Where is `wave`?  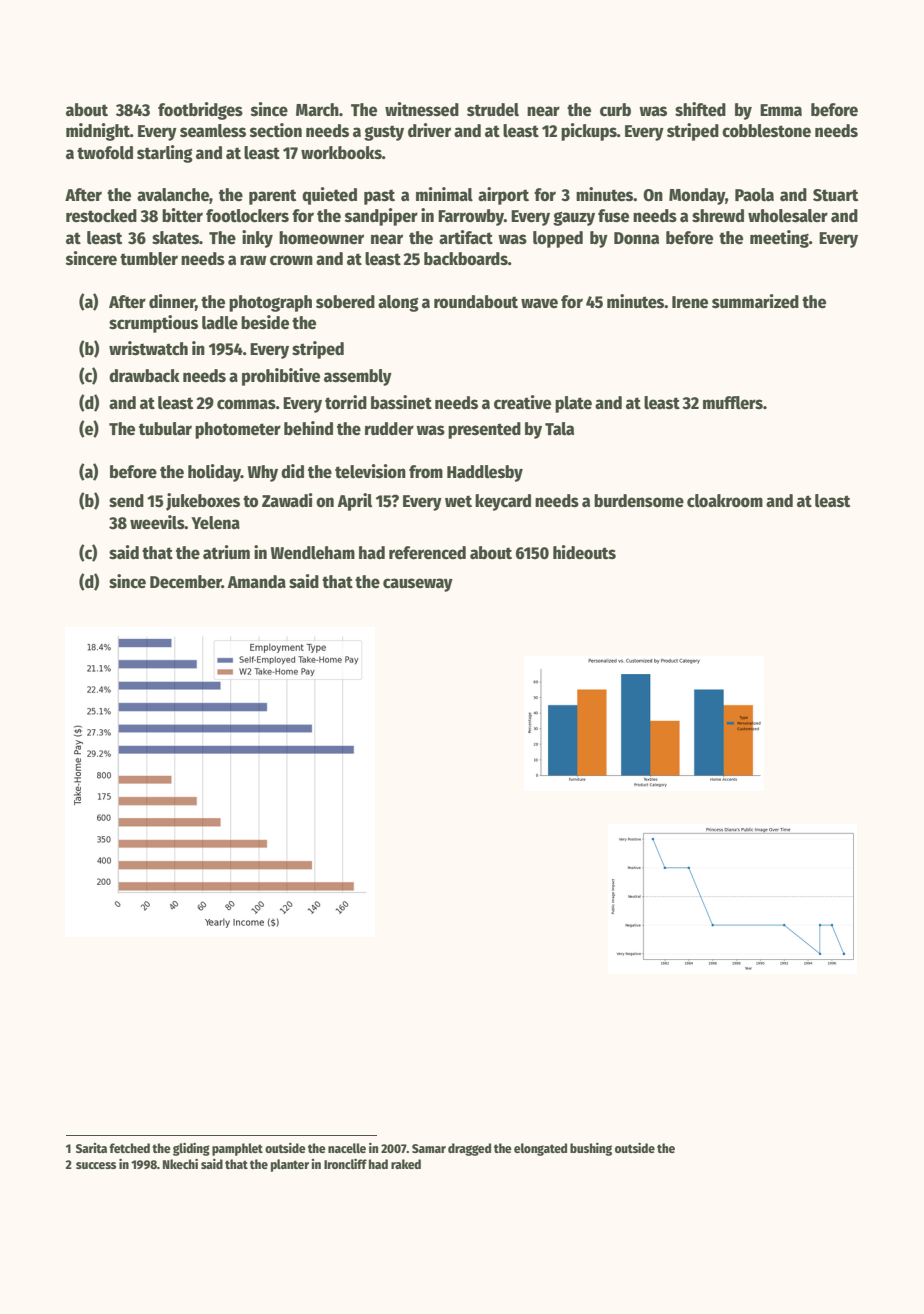
wave is located at coordinates (539, 303).
